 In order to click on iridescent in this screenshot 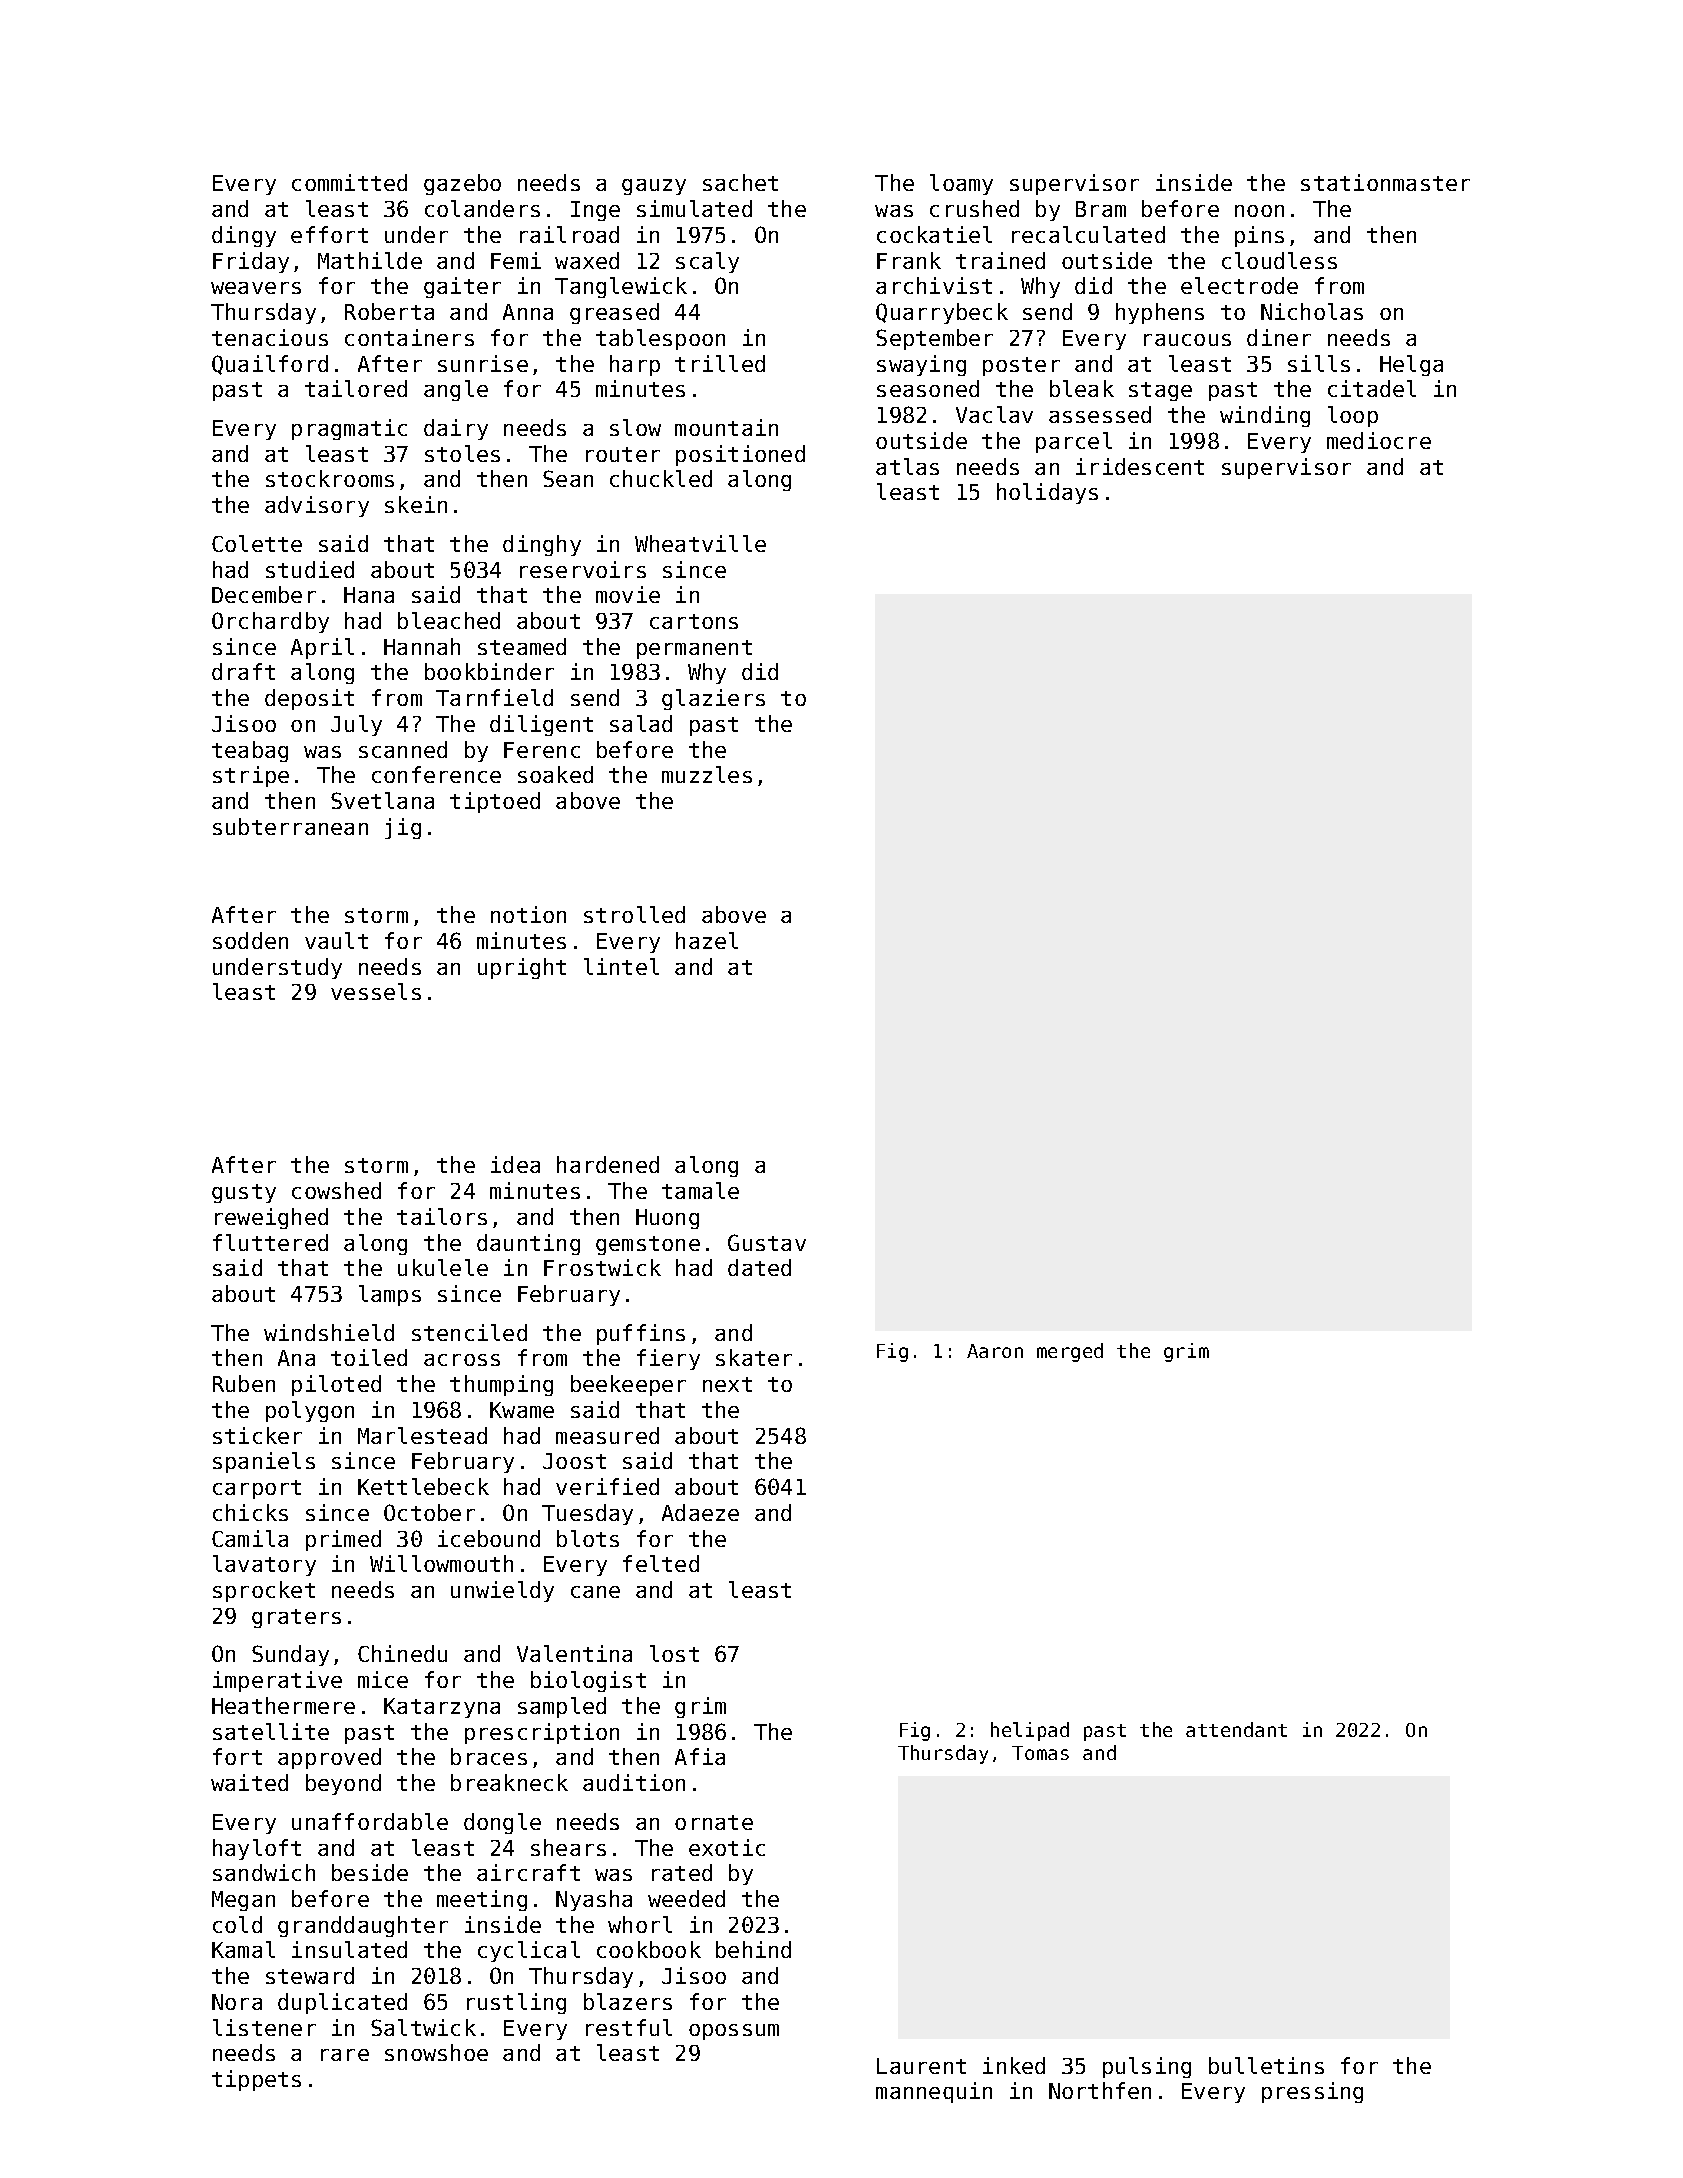, I will do `click(1140, 466)`.
